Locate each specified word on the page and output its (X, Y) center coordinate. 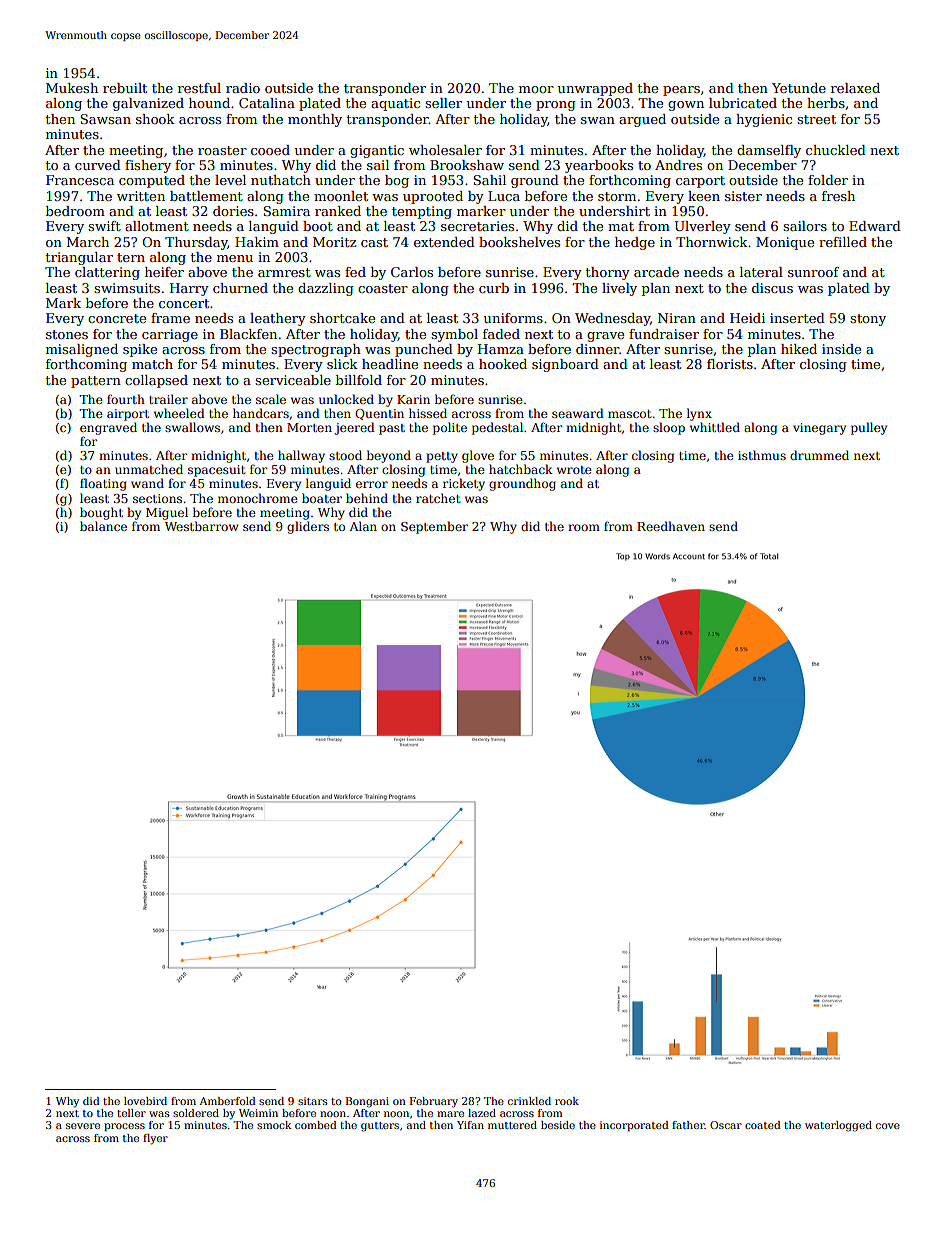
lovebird (145, 1101)
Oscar (726, 1125)
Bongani (367, 1102)
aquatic (395, 104)
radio (243, 88)
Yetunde (799, 88)
